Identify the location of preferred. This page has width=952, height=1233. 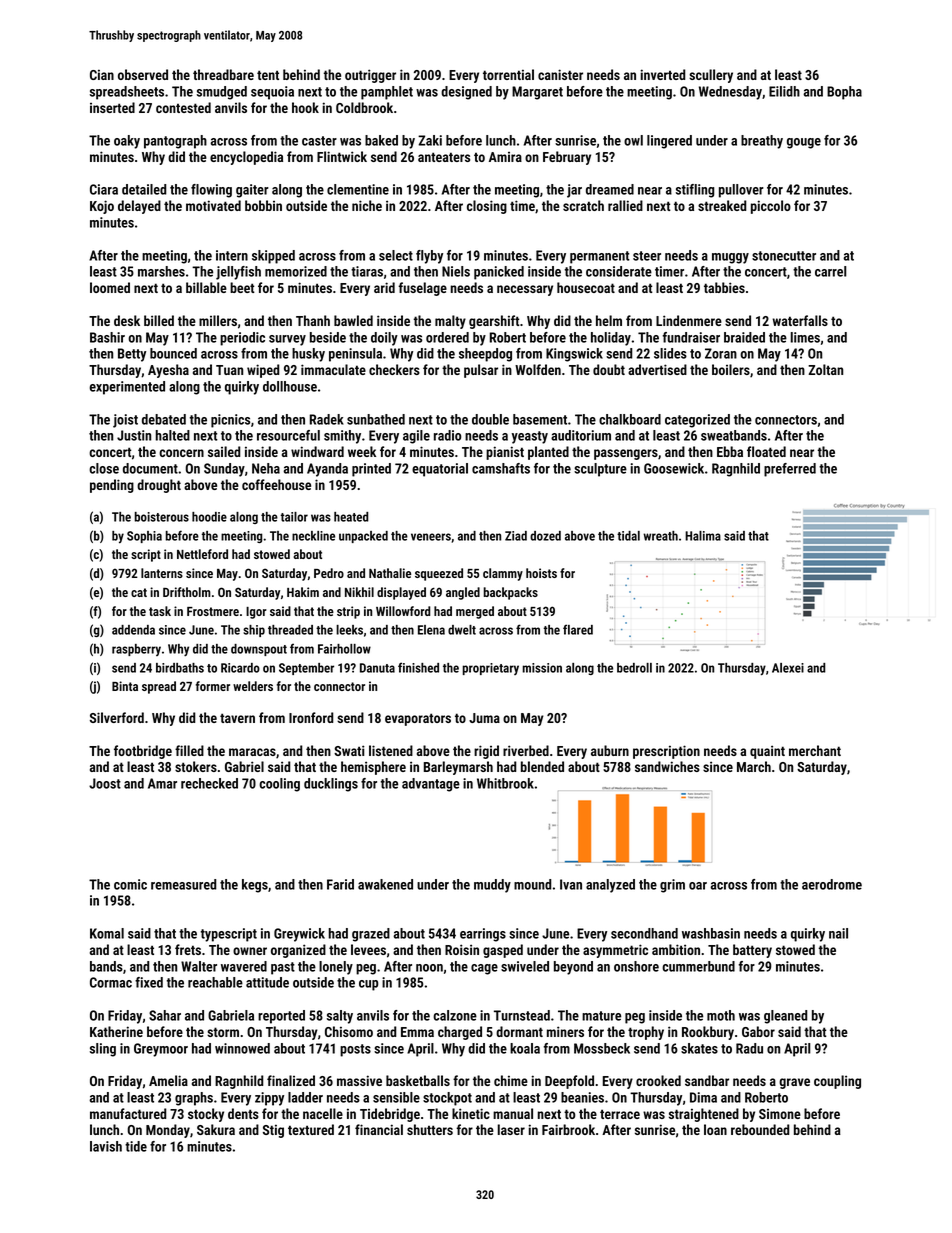
(790, 470).
